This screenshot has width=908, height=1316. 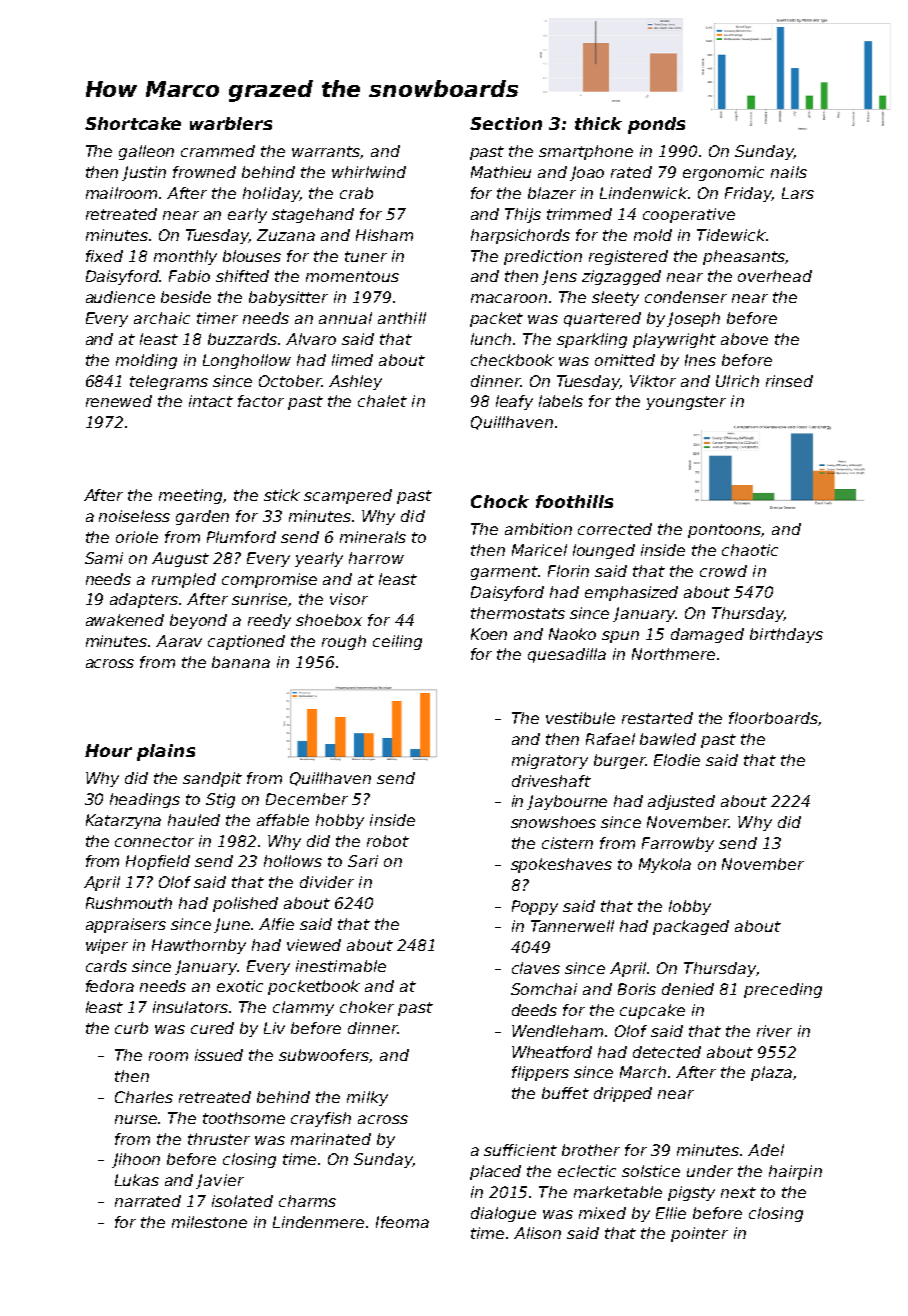 I want to click on isolated, so click(x=242, y=1201).
